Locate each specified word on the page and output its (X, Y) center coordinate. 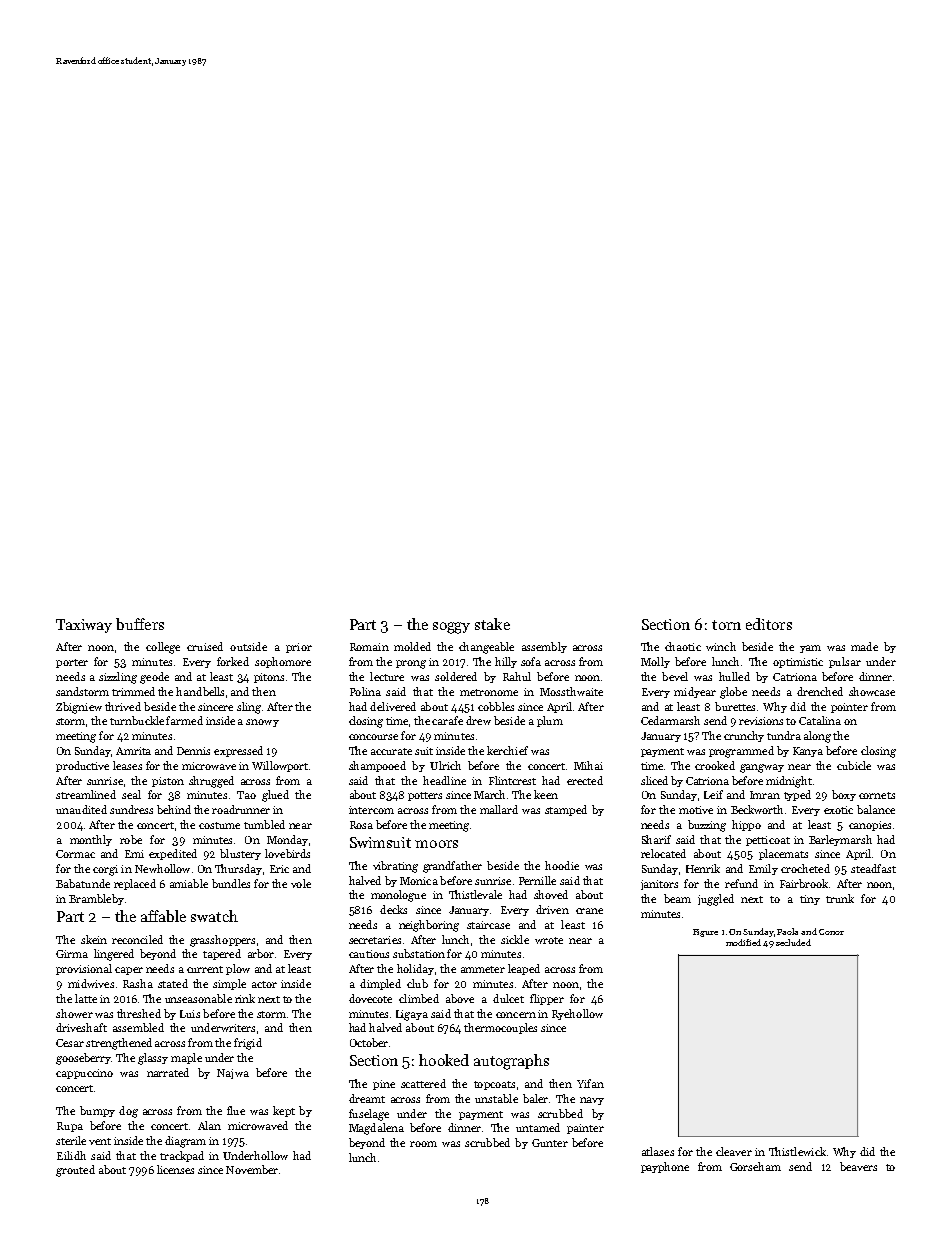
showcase (872, 691)
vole (301, 883)
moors (436, 844)
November (252, 1169)
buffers (140, 624)
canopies (870, 826)
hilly (506, 662)
